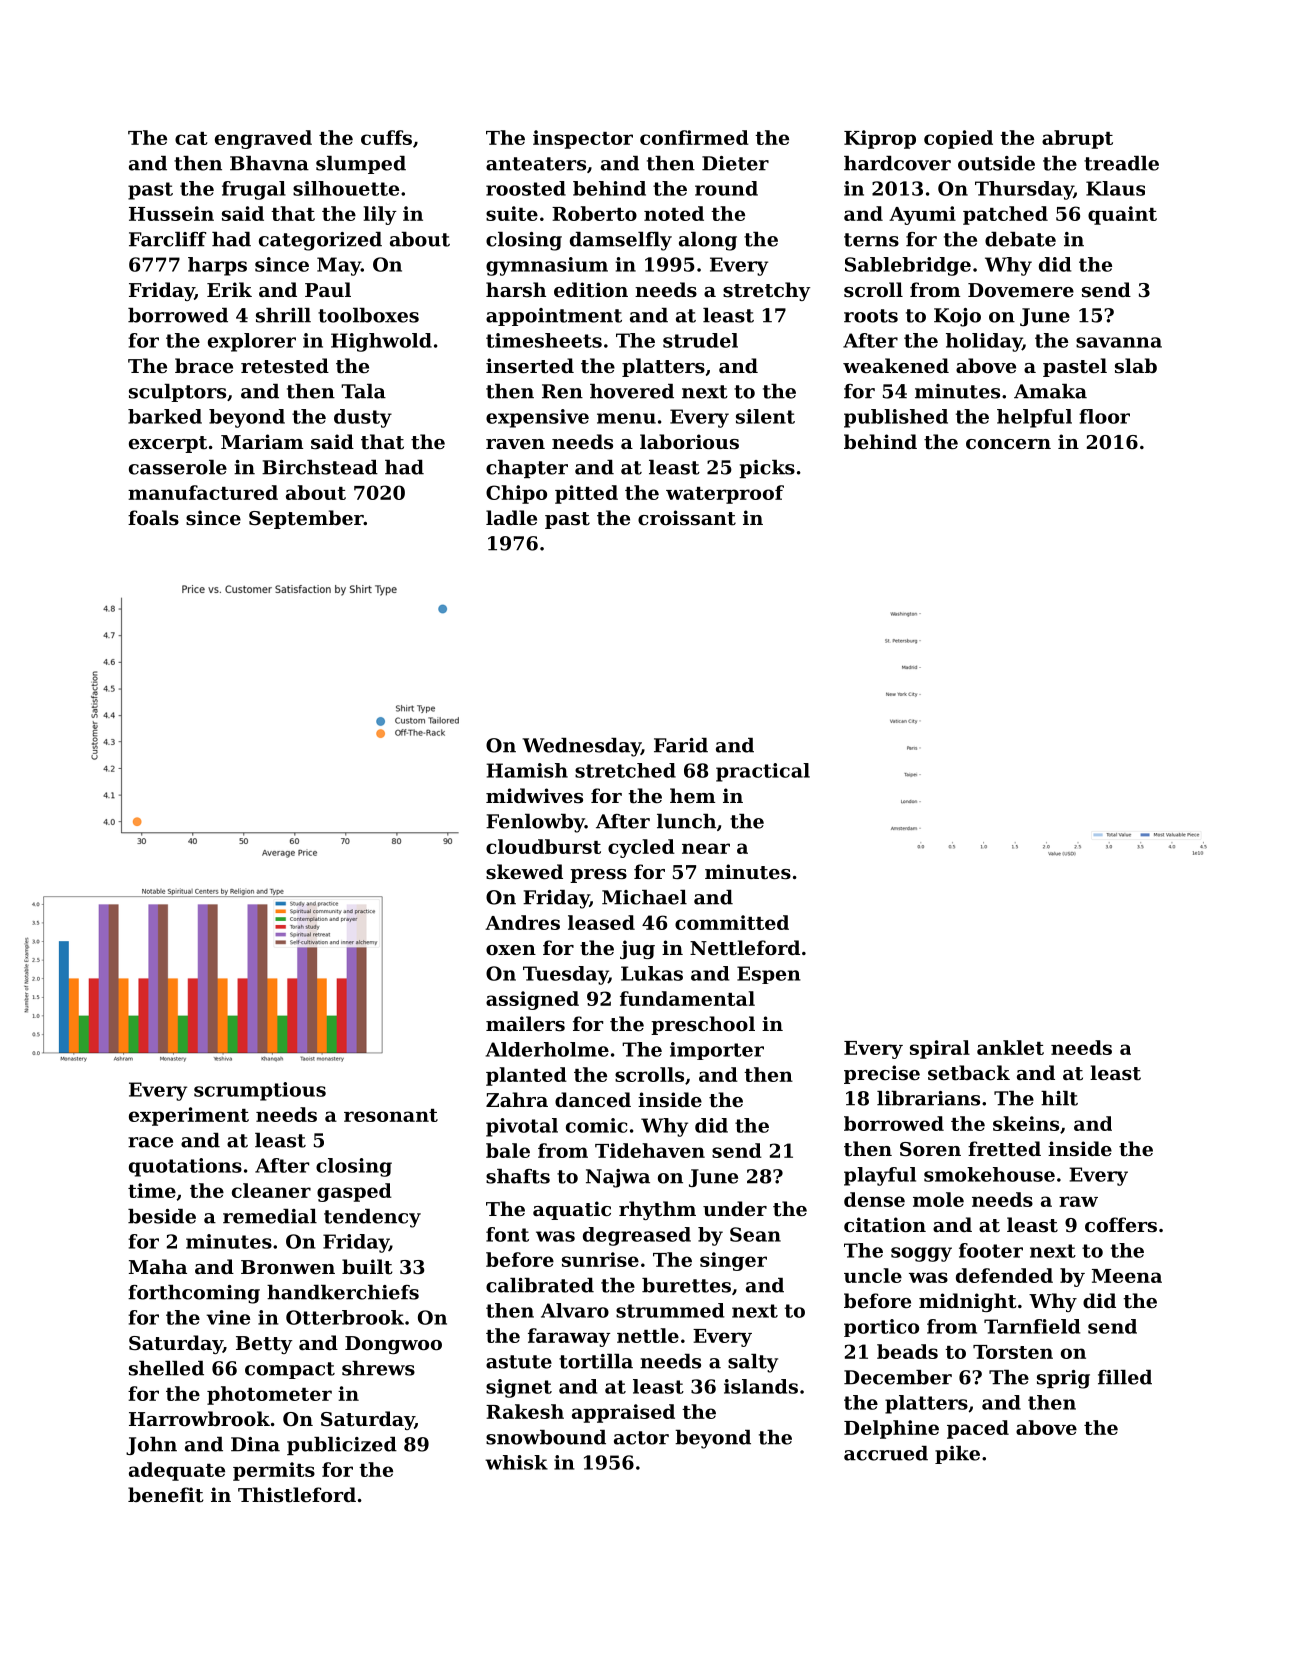  I want to click on Thistleford, so click(297, 1495).
